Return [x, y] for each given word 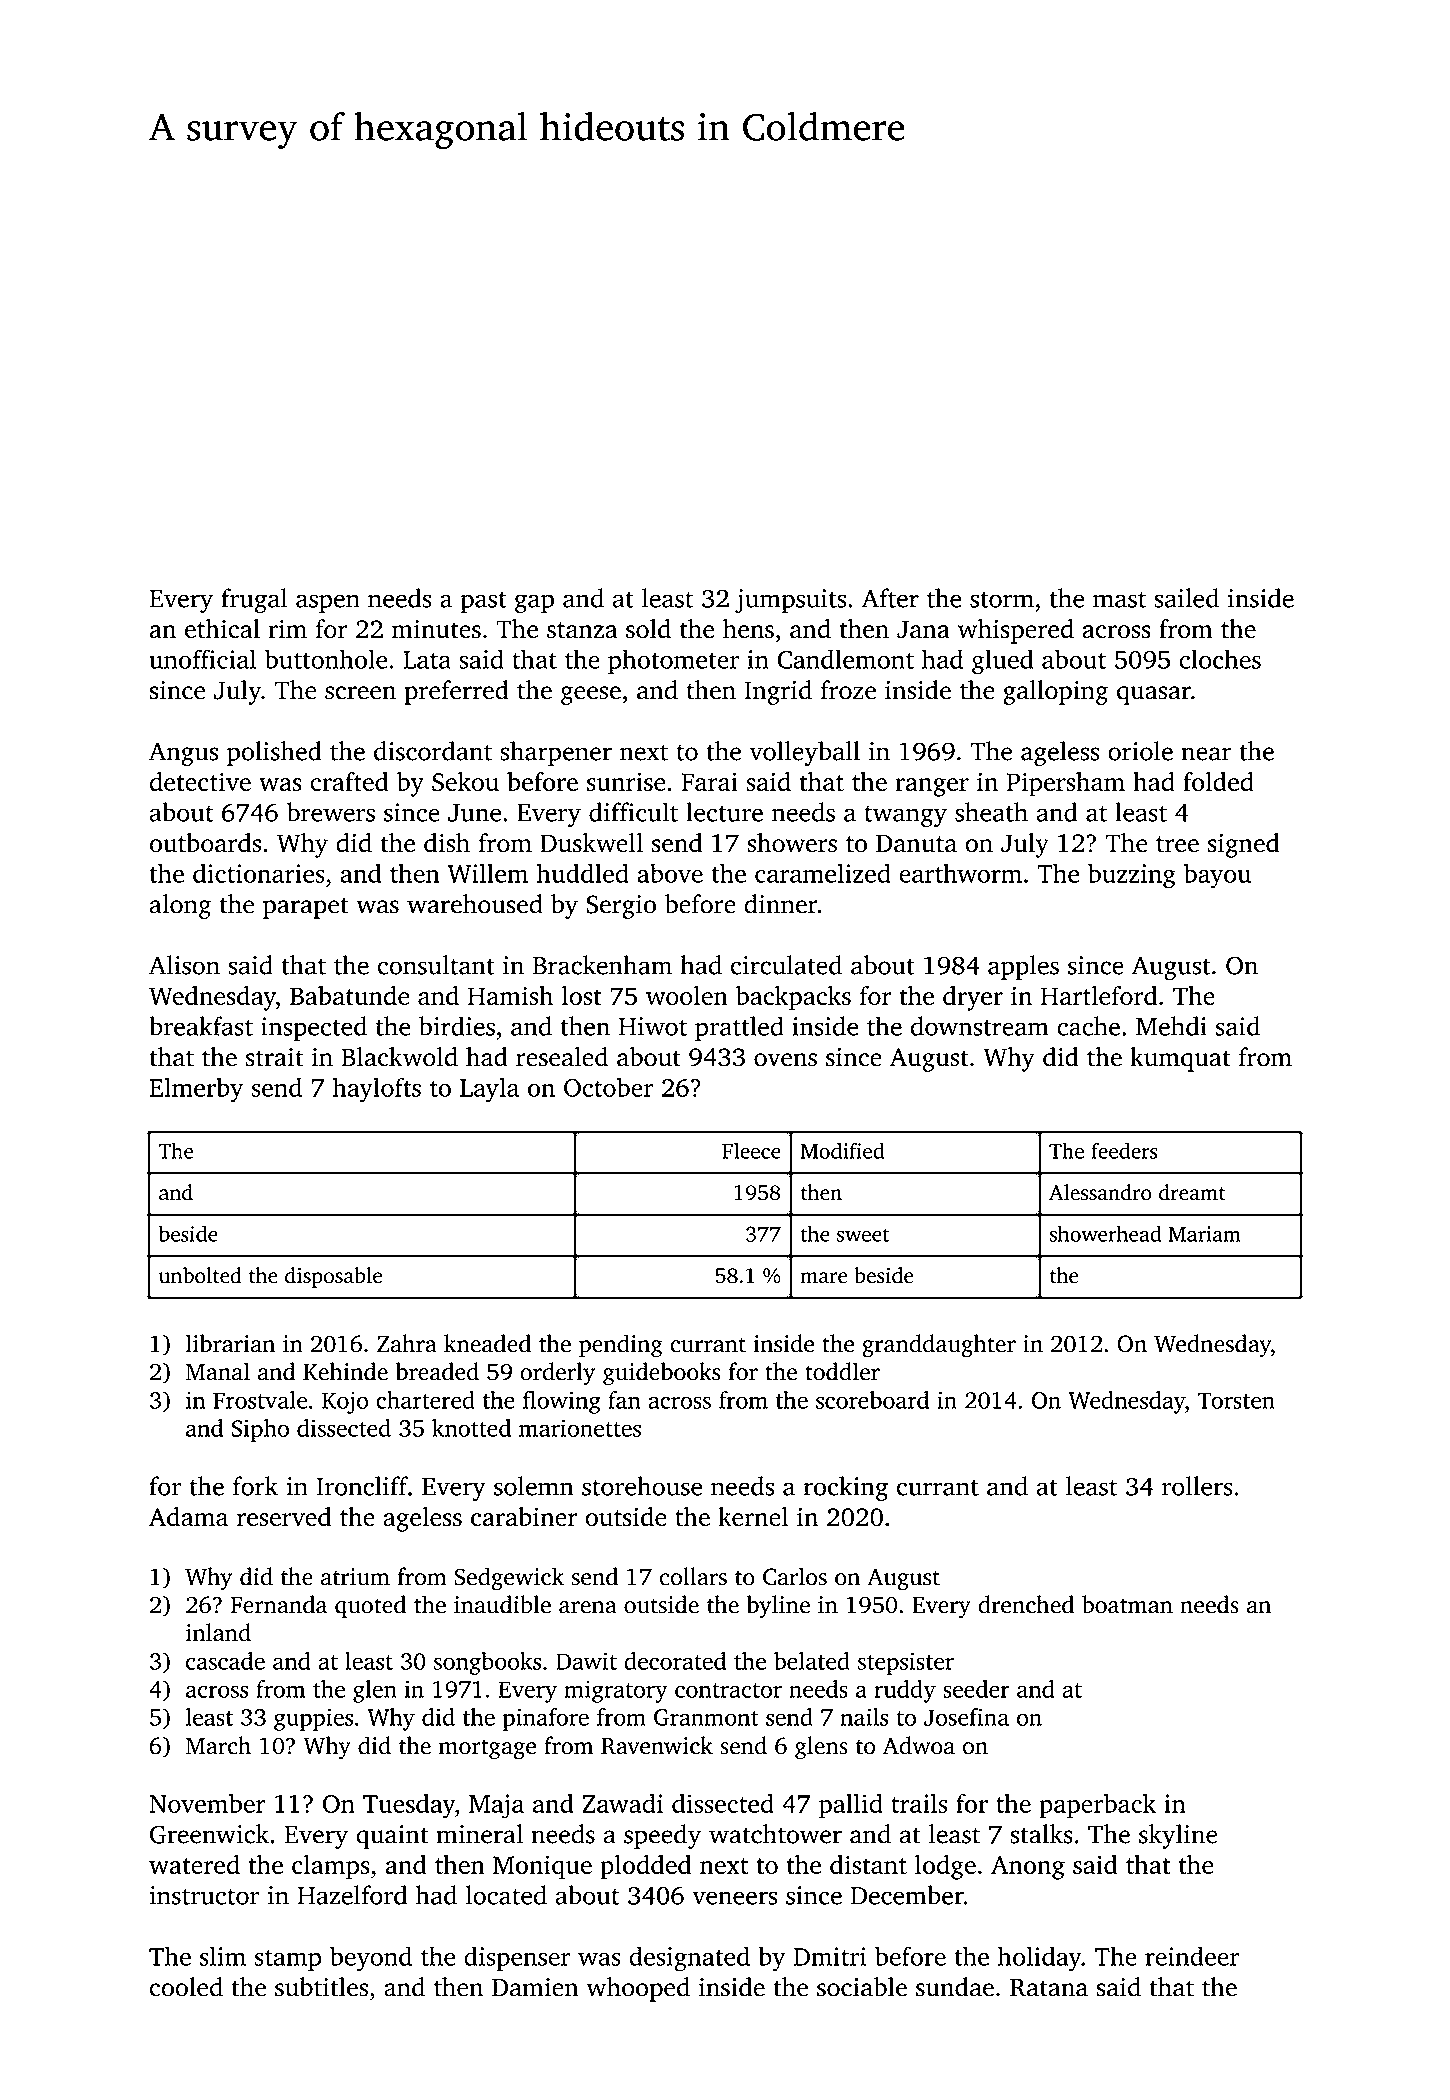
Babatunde [349, 995]
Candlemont [845, 659]
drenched [1026, 1604]
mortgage [487, 1749]
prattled [739, 1028]
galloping [1055, 692]
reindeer [1192, 1956]
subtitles [321, 1987]
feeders [1124, 1150]
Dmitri [830, 1956]
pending [621, 1346]
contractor [728, 1690]
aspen [328, 603]
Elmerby [196, 1090]
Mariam [1204, 1234]
